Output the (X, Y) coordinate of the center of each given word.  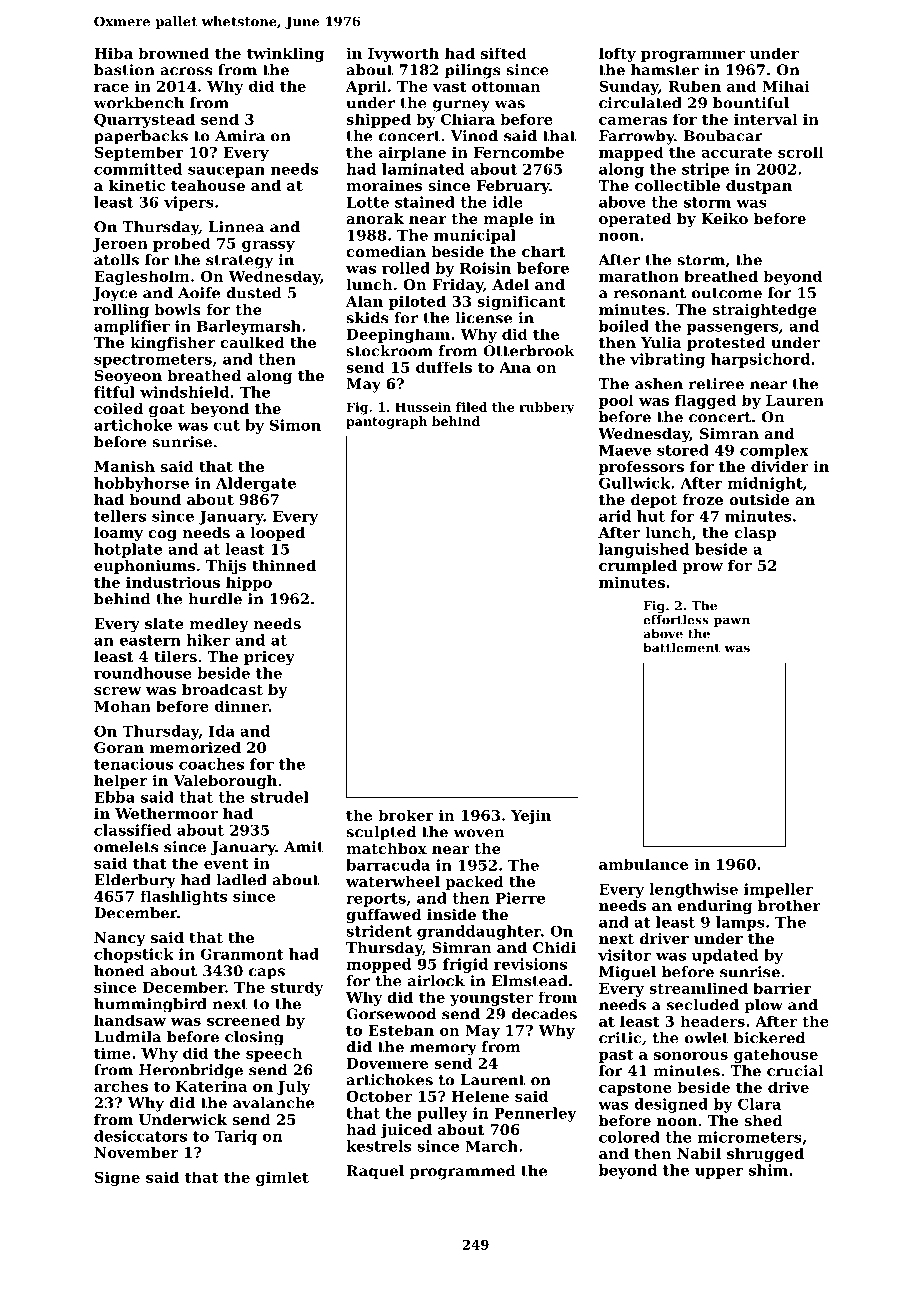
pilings (473, 71)
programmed (463, 1172)
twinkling (285, 54)
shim (768, 1170)
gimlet (282, 1178)
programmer (693, 56)
